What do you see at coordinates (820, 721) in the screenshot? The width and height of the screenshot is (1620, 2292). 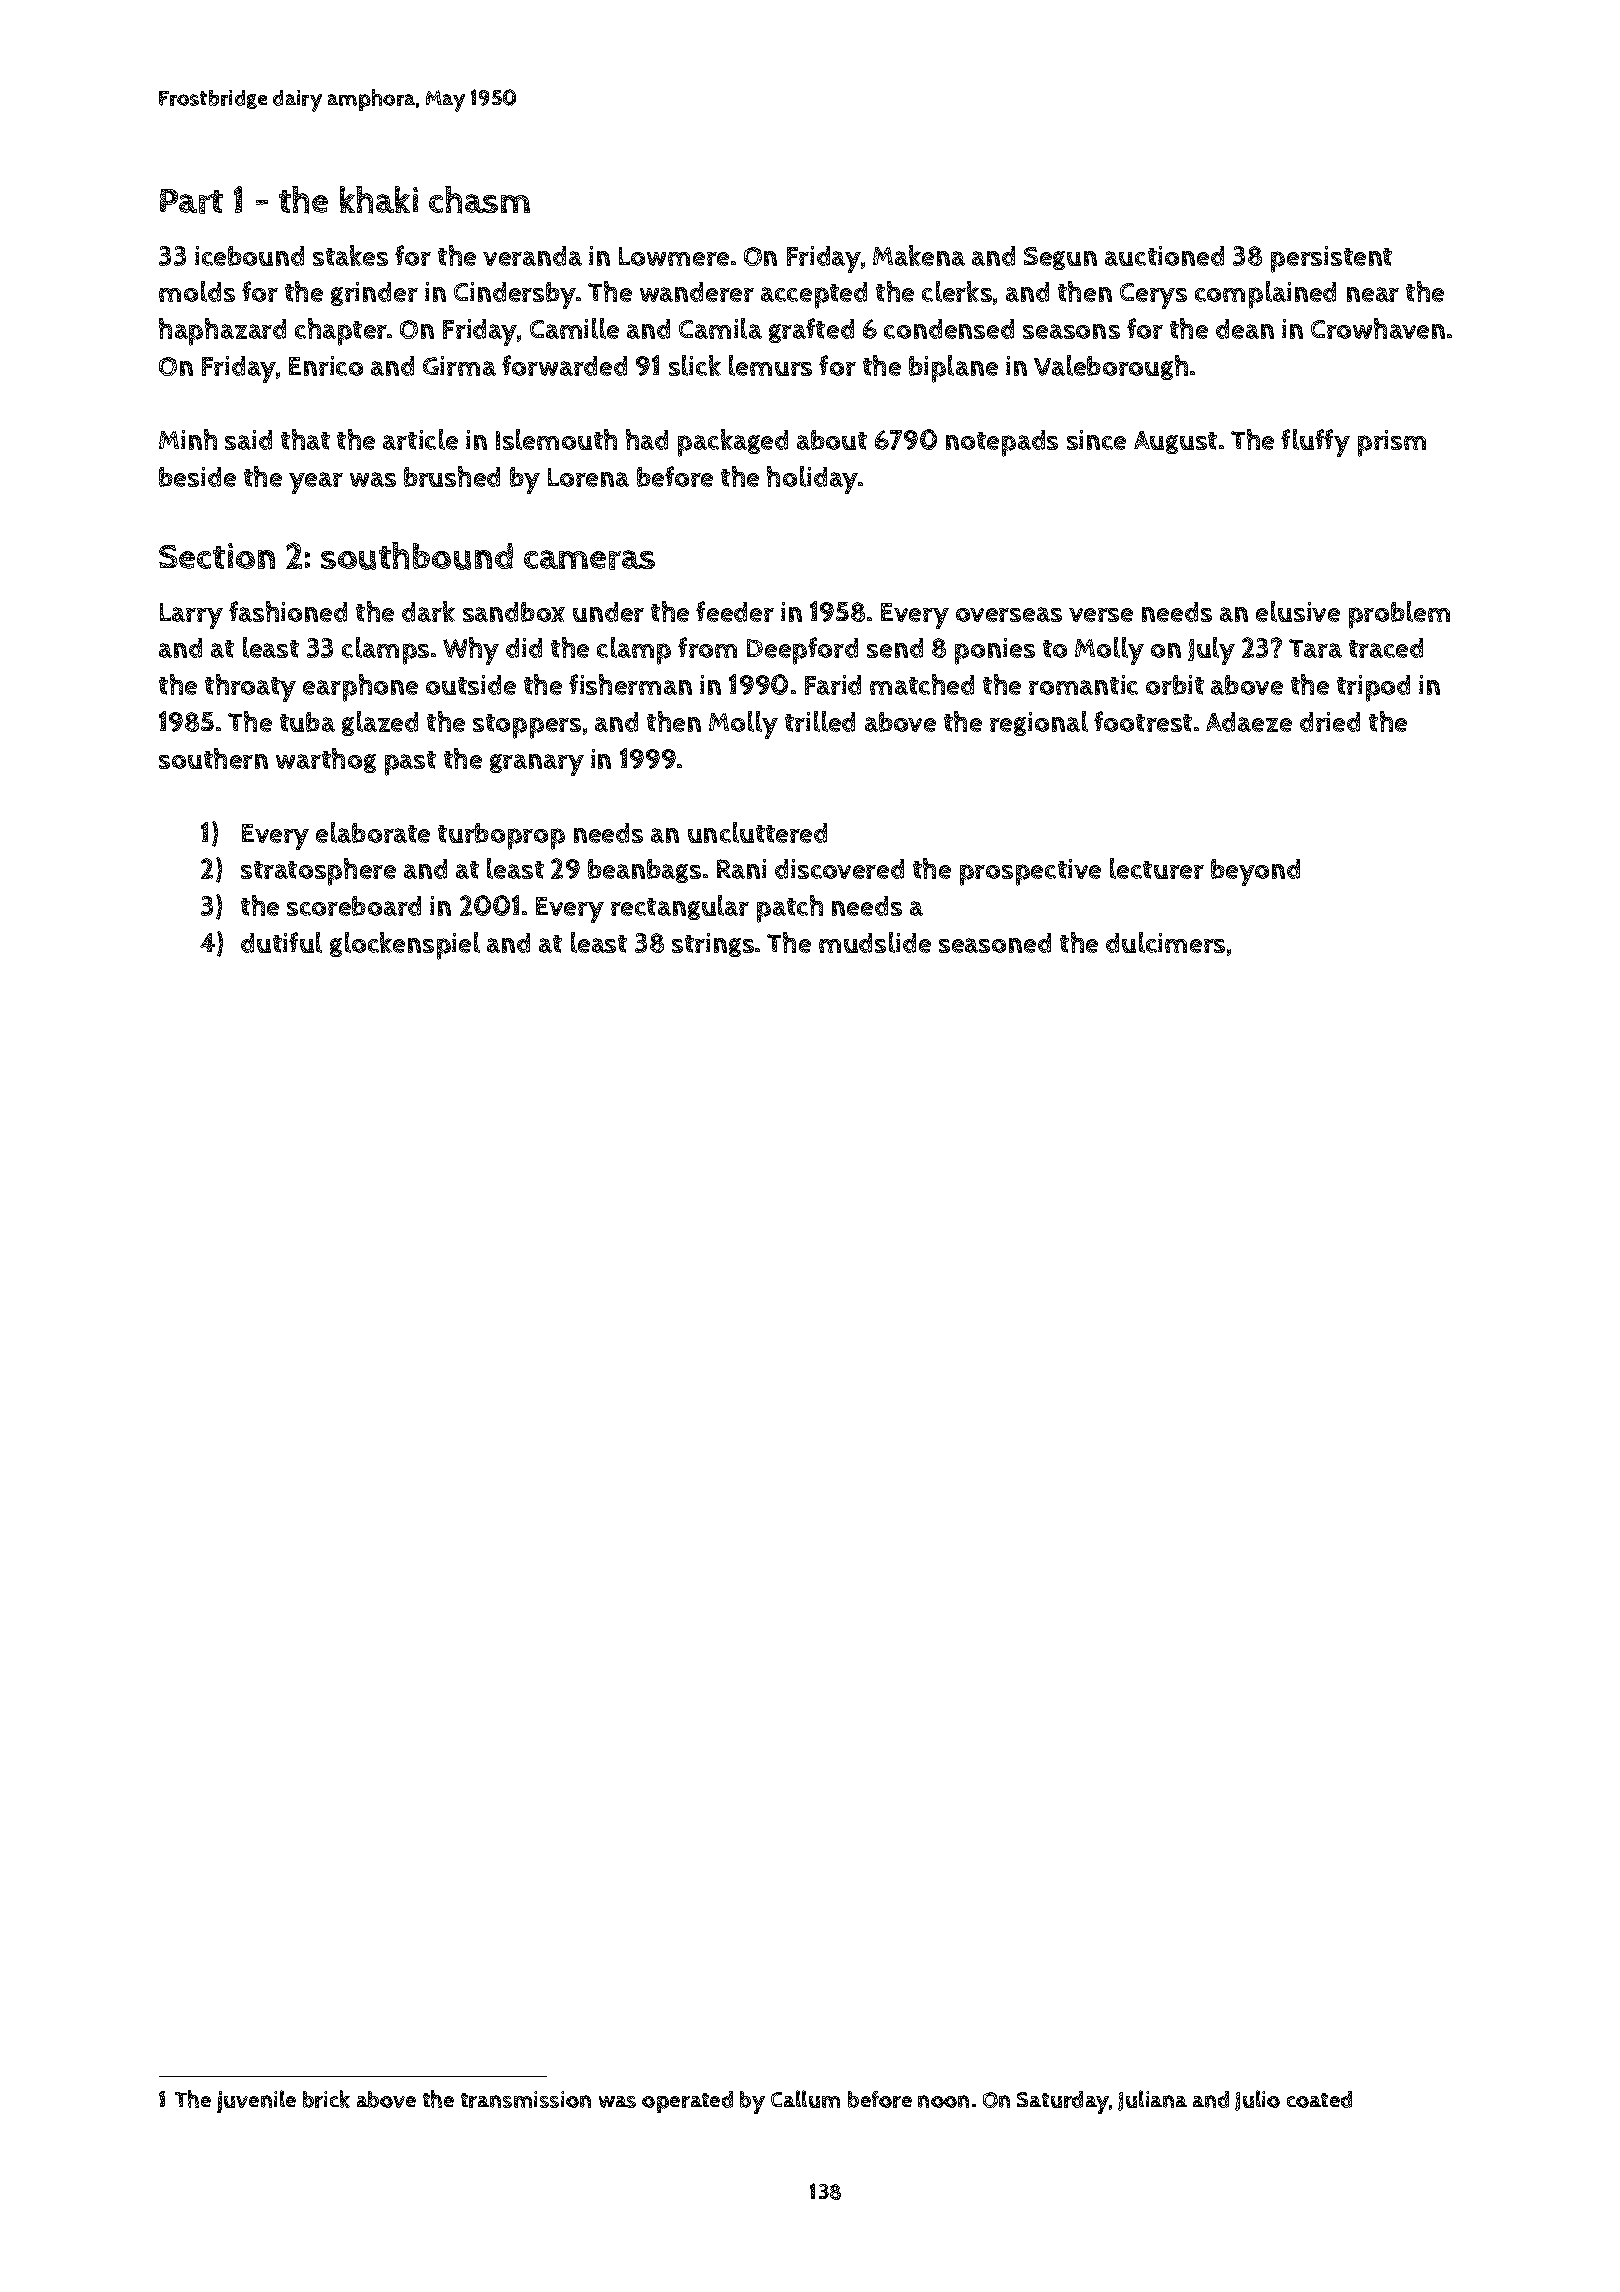 I see `trilled` at bounding box center [820, 721].
